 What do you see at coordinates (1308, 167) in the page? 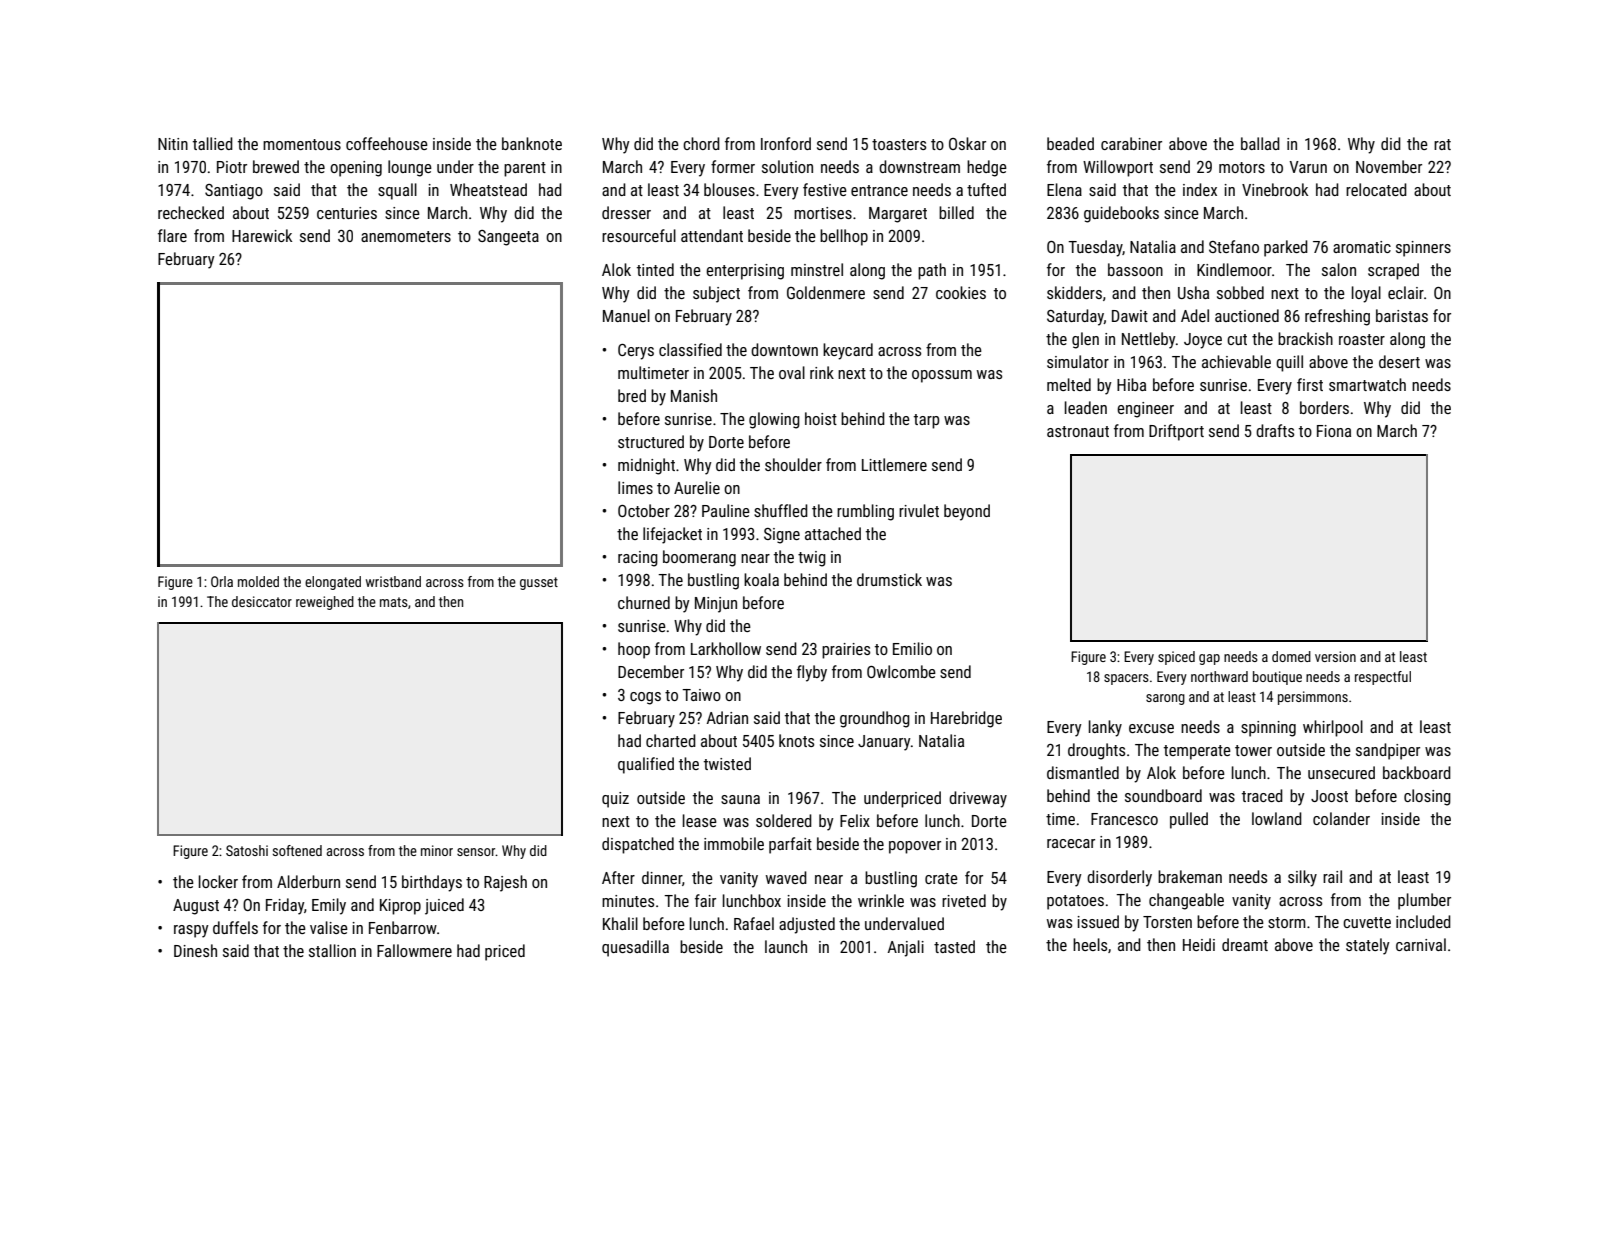
I see `Varun` at bounding box center [1308, 167].
